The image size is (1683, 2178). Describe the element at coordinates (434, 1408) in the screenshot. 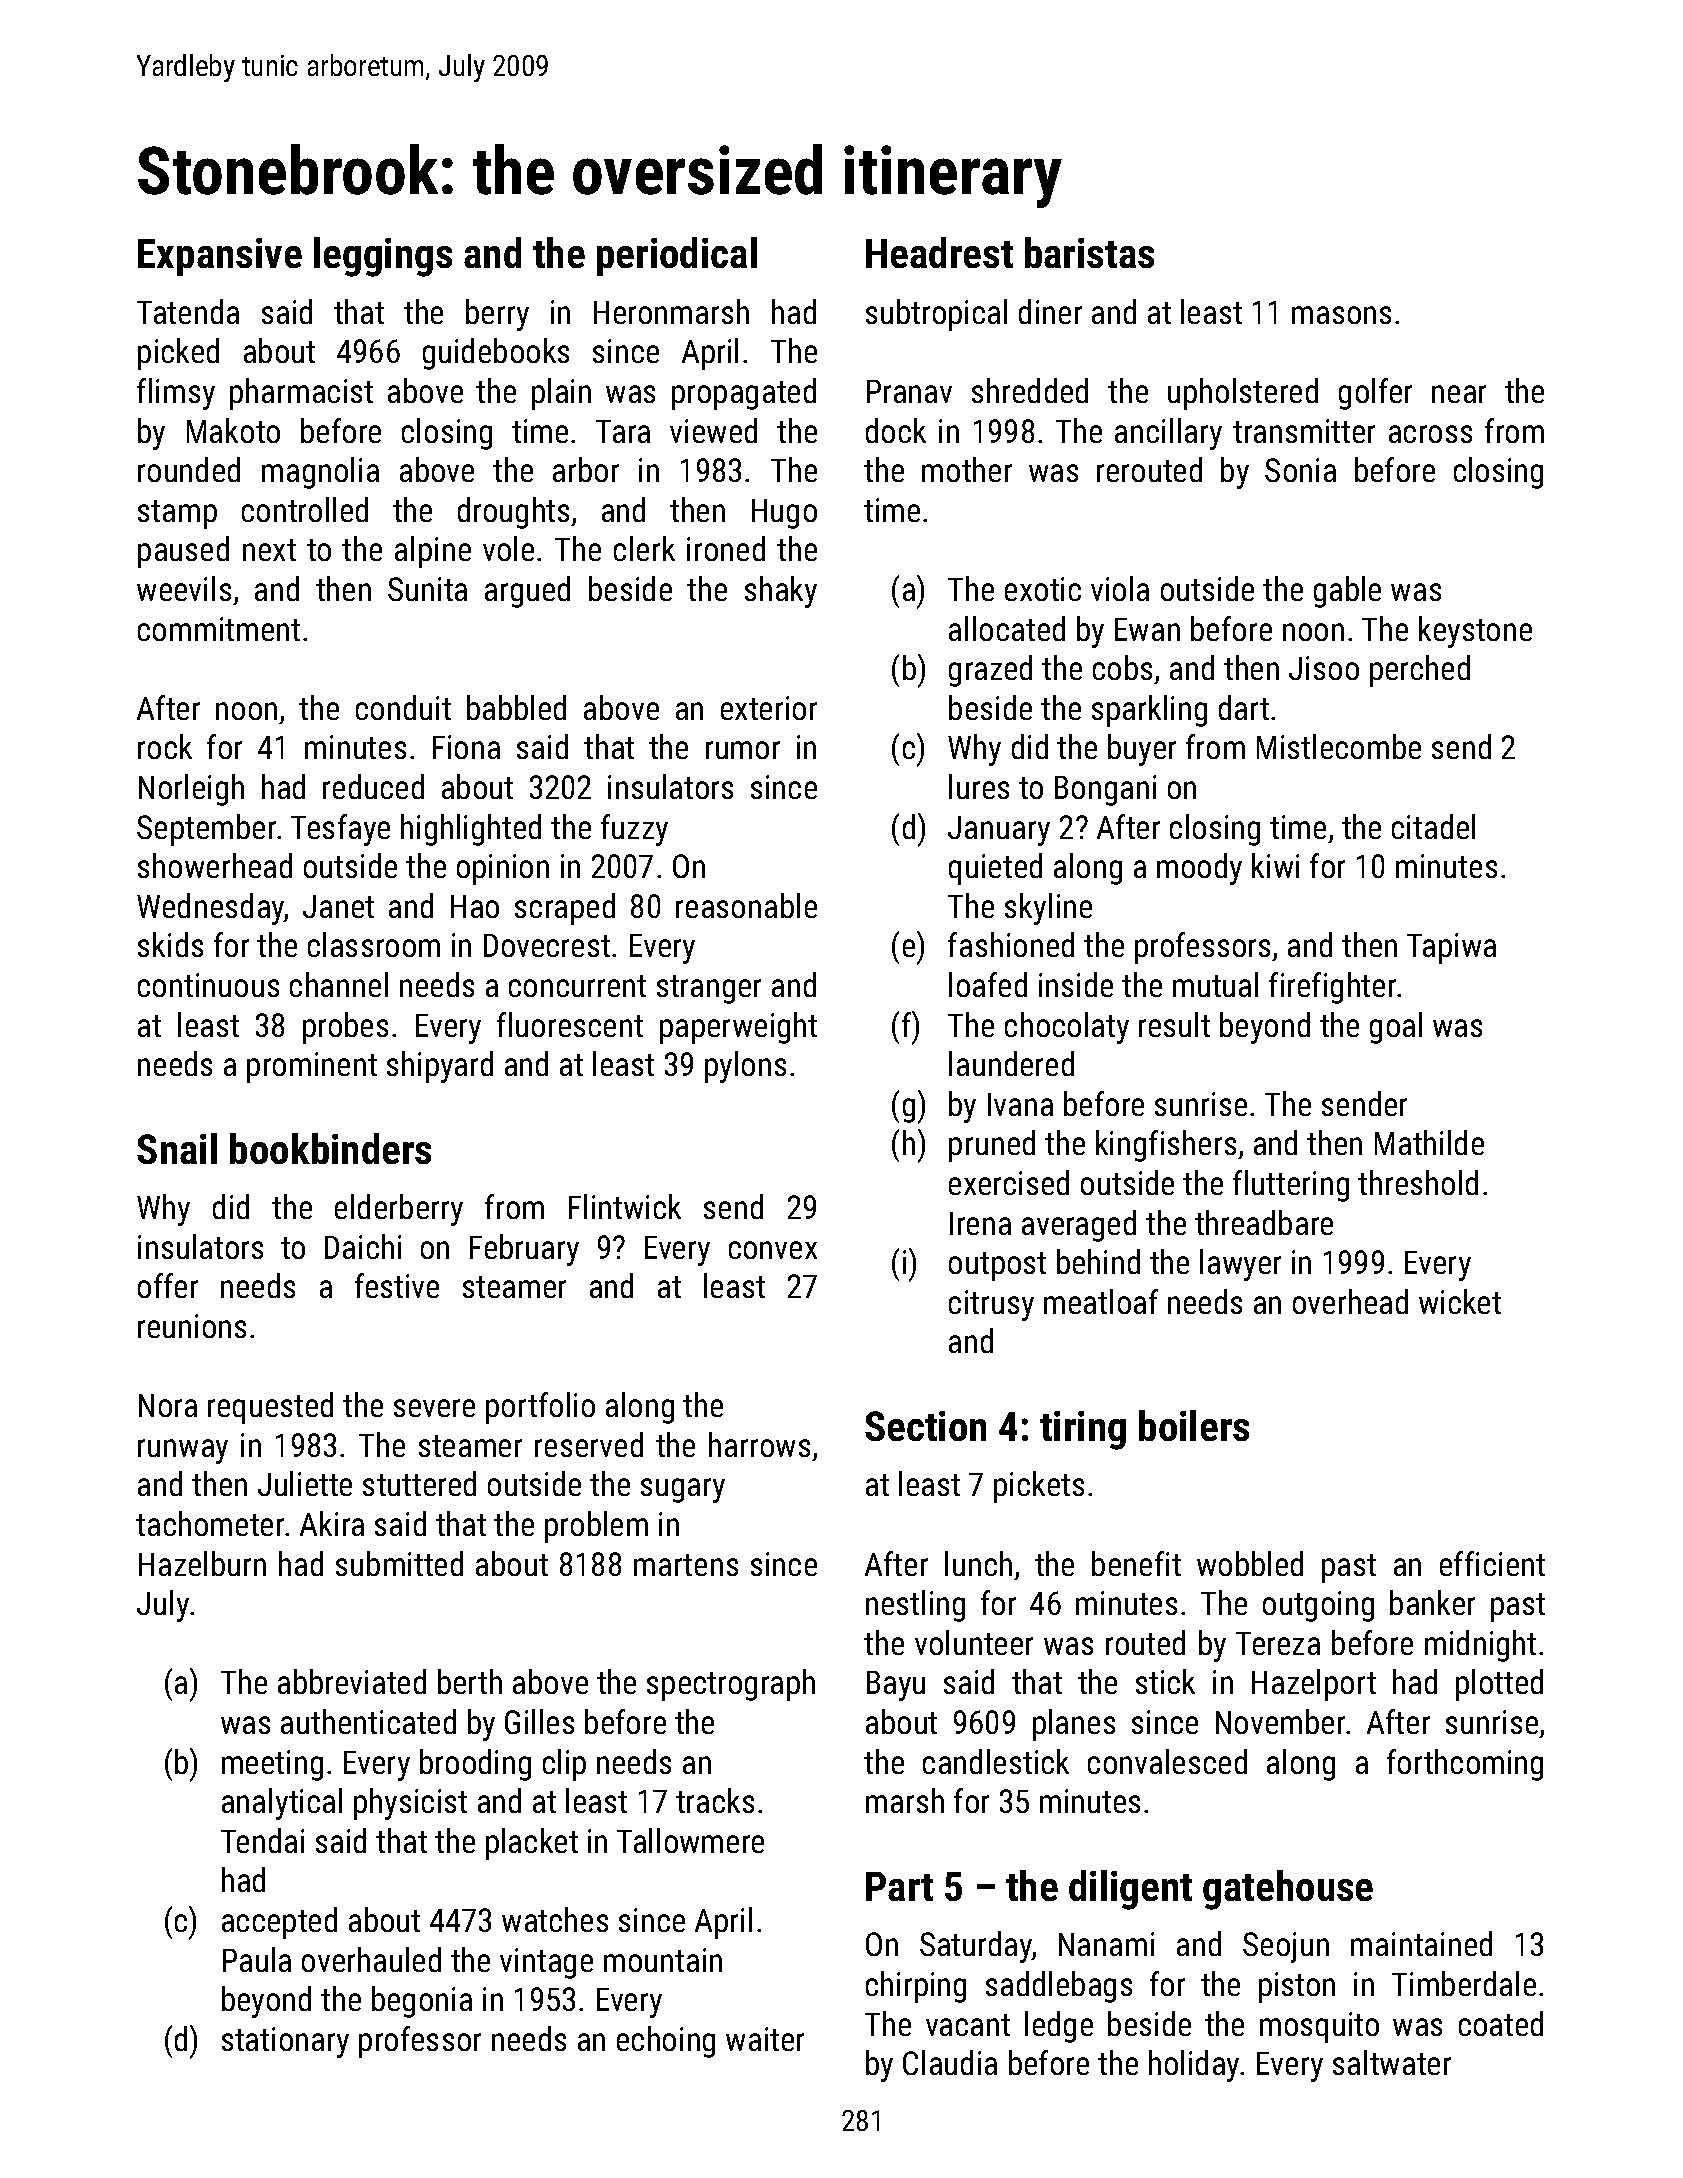

I see `severe` at that location.
